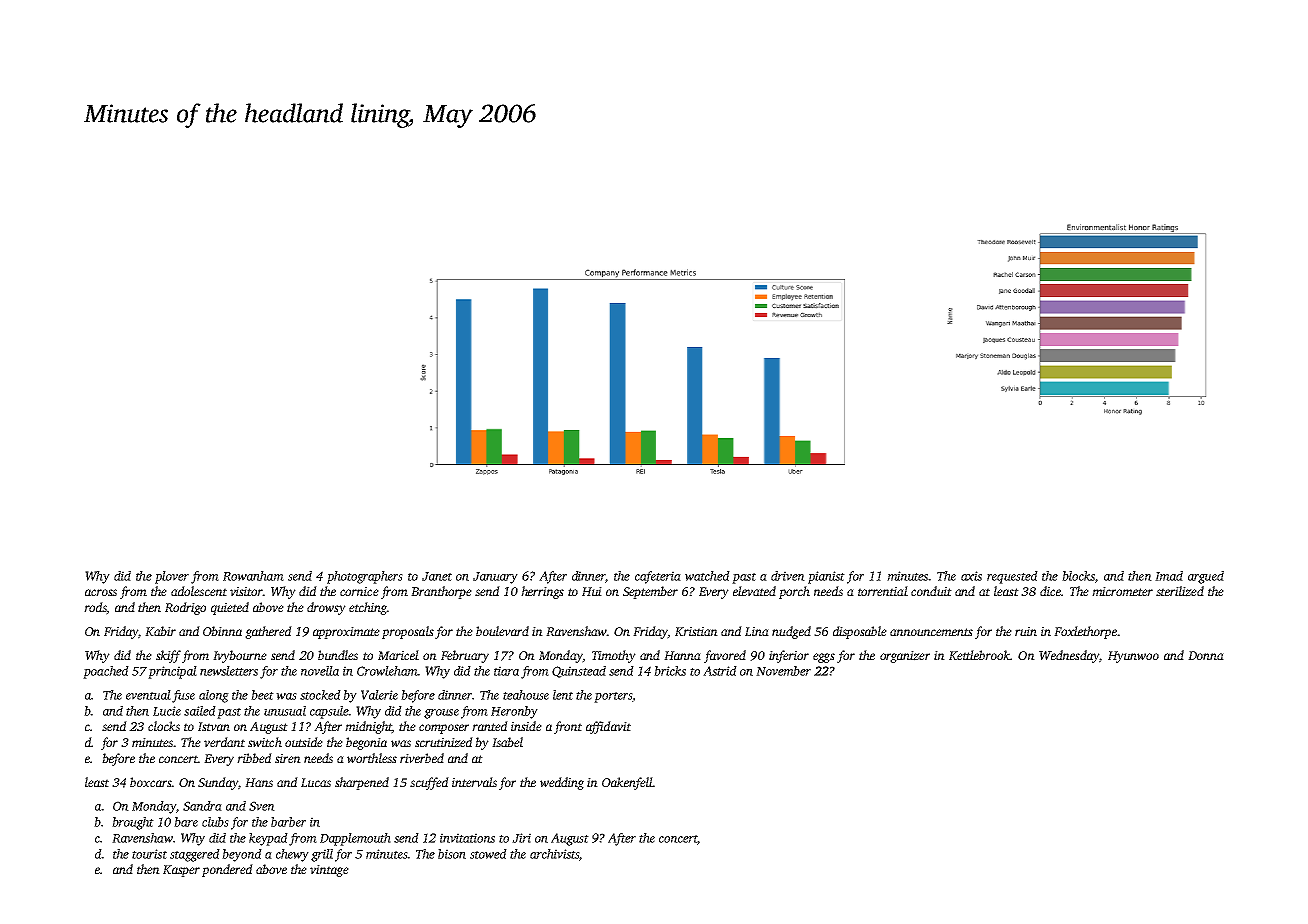 This screenshot has width=1308, height=924. Describe the element at coordinates (164, 726) in the screenshot. I see `clocks` at that location.
